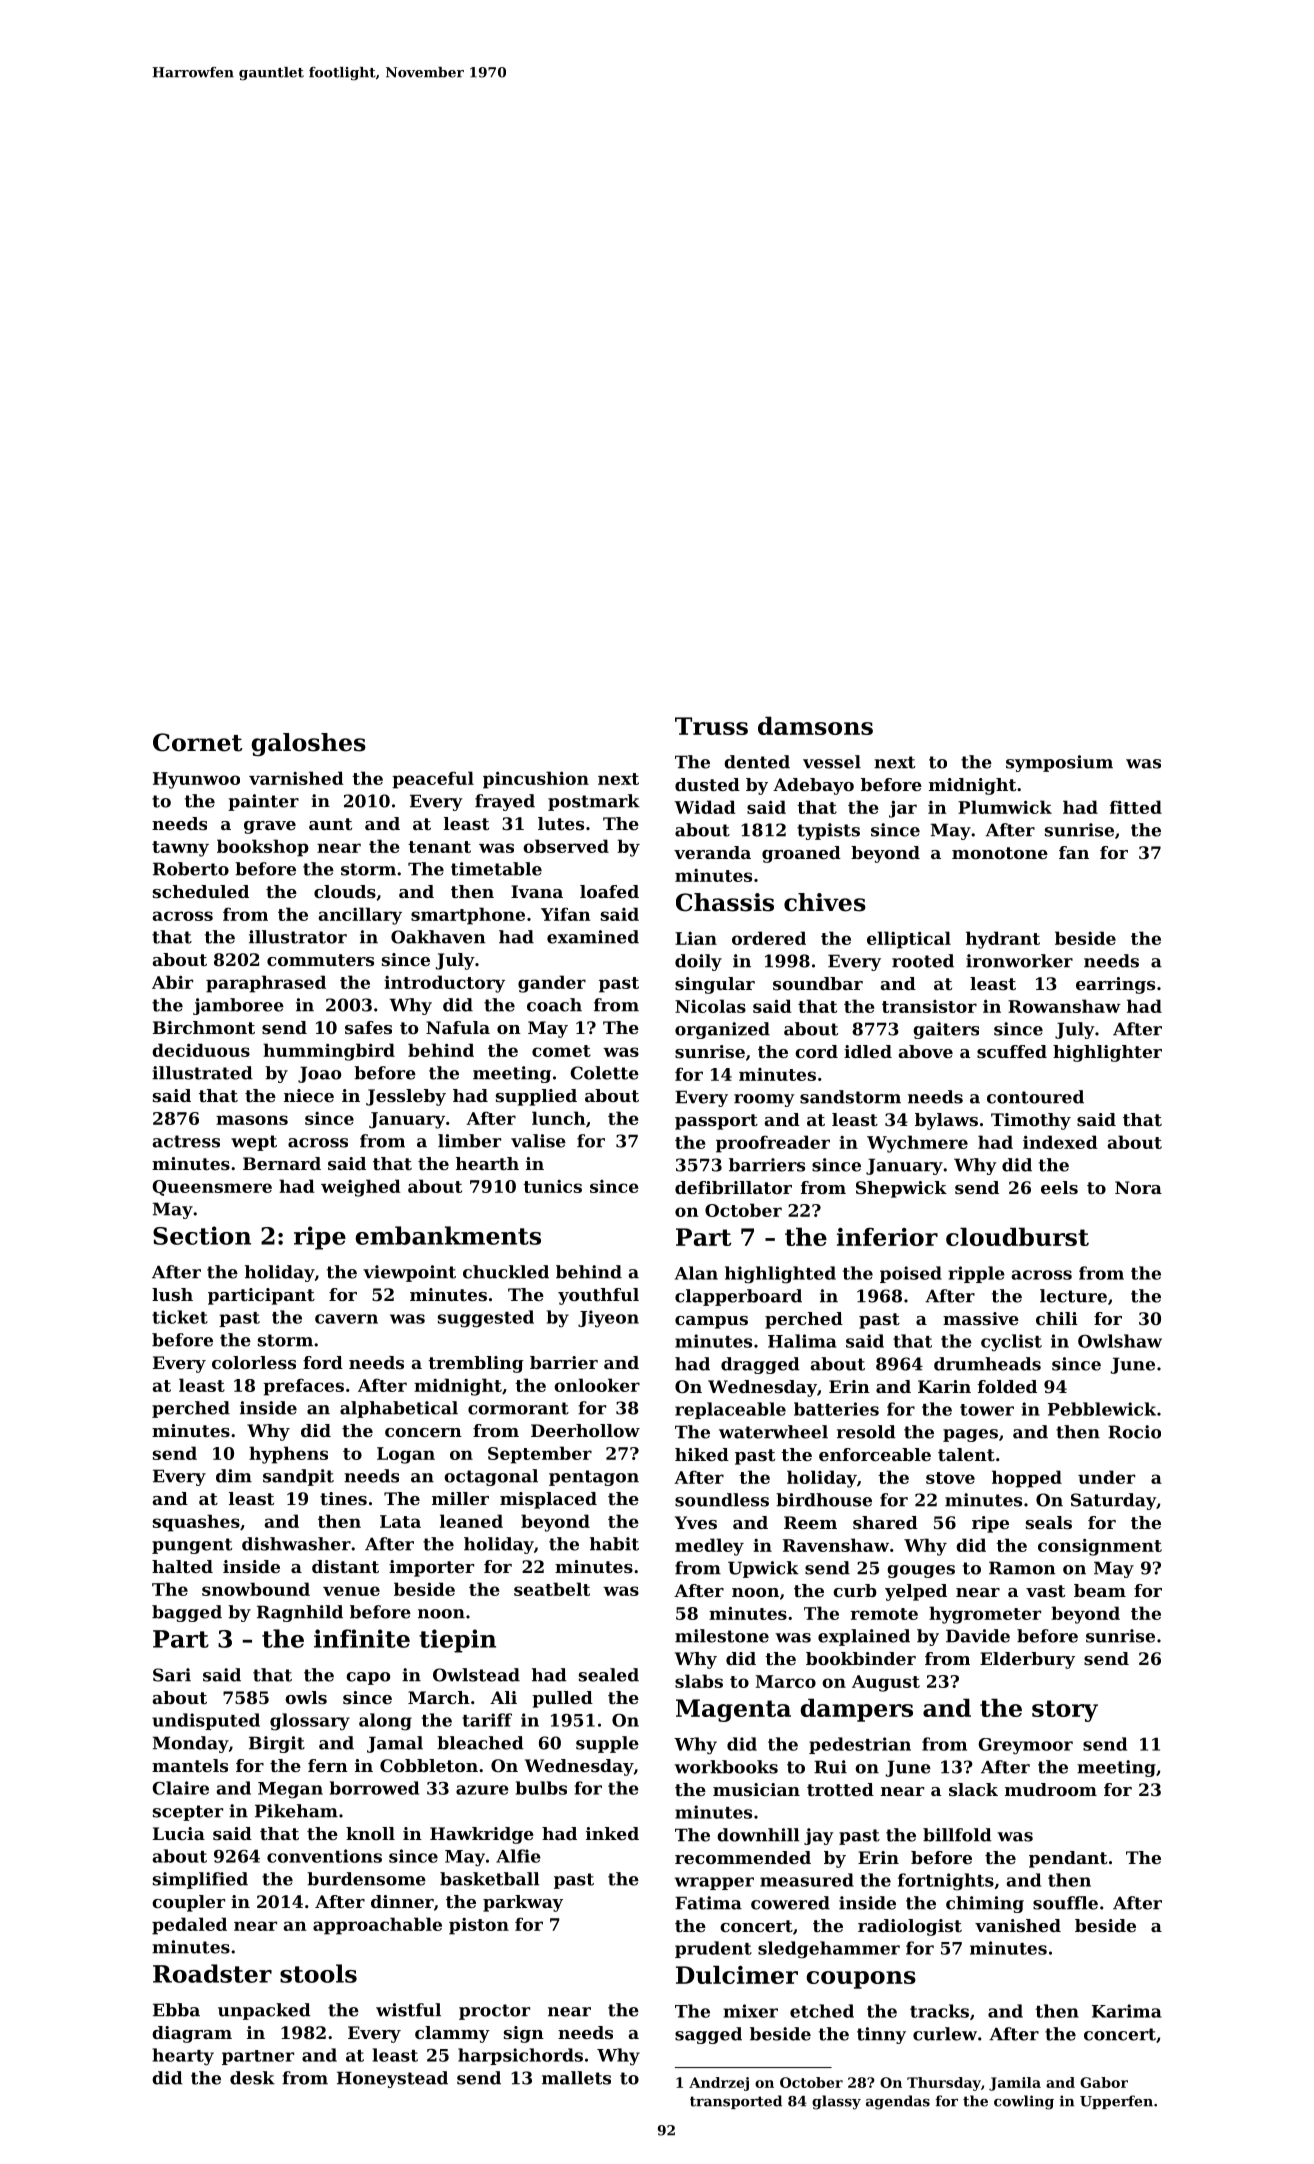 This screenshot has height=2164, width=1314. I want to click on galoshes, so click(308, 744).
